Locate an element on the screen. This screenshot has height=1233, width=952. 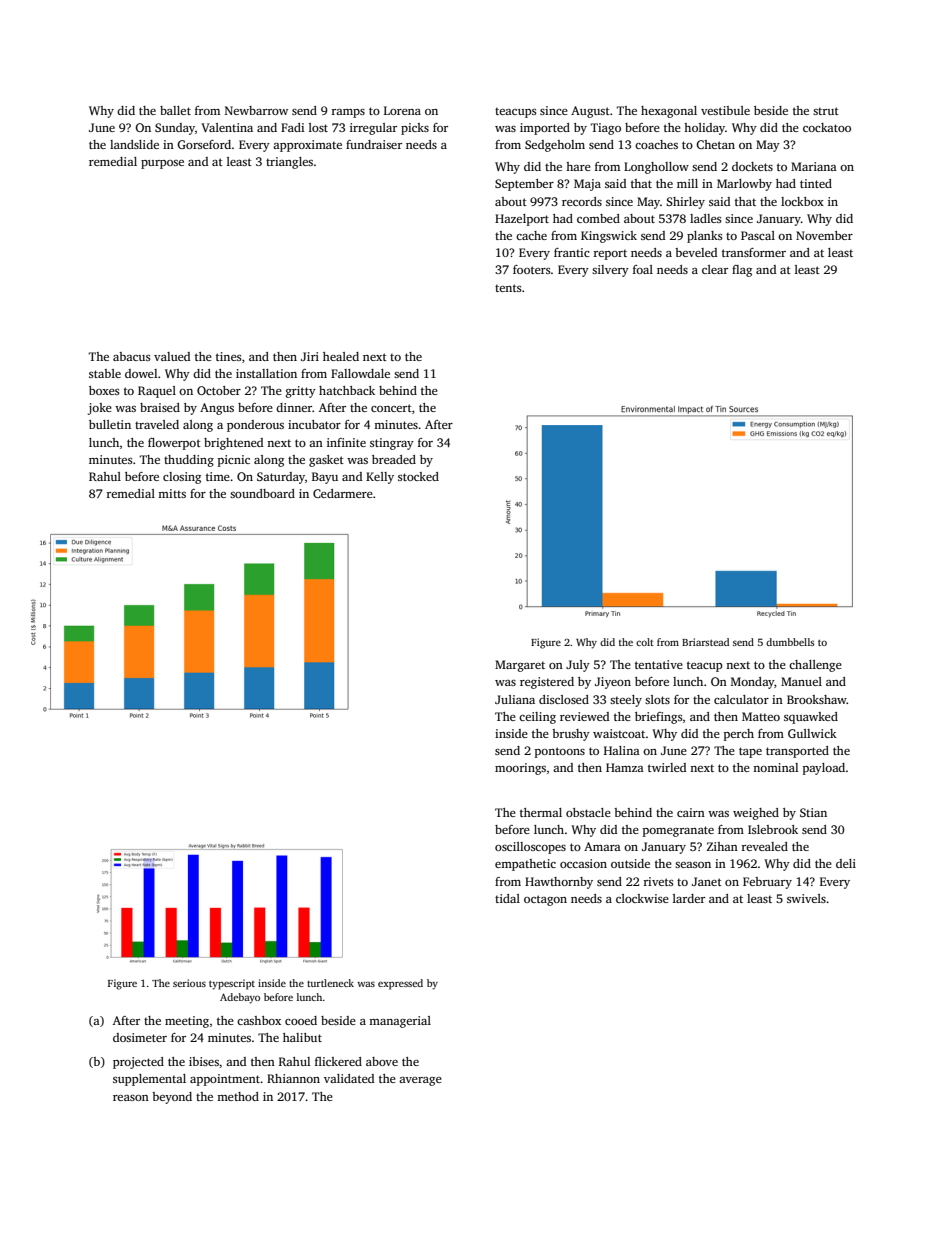
Hazelport is located at coordinates (522, 220).
